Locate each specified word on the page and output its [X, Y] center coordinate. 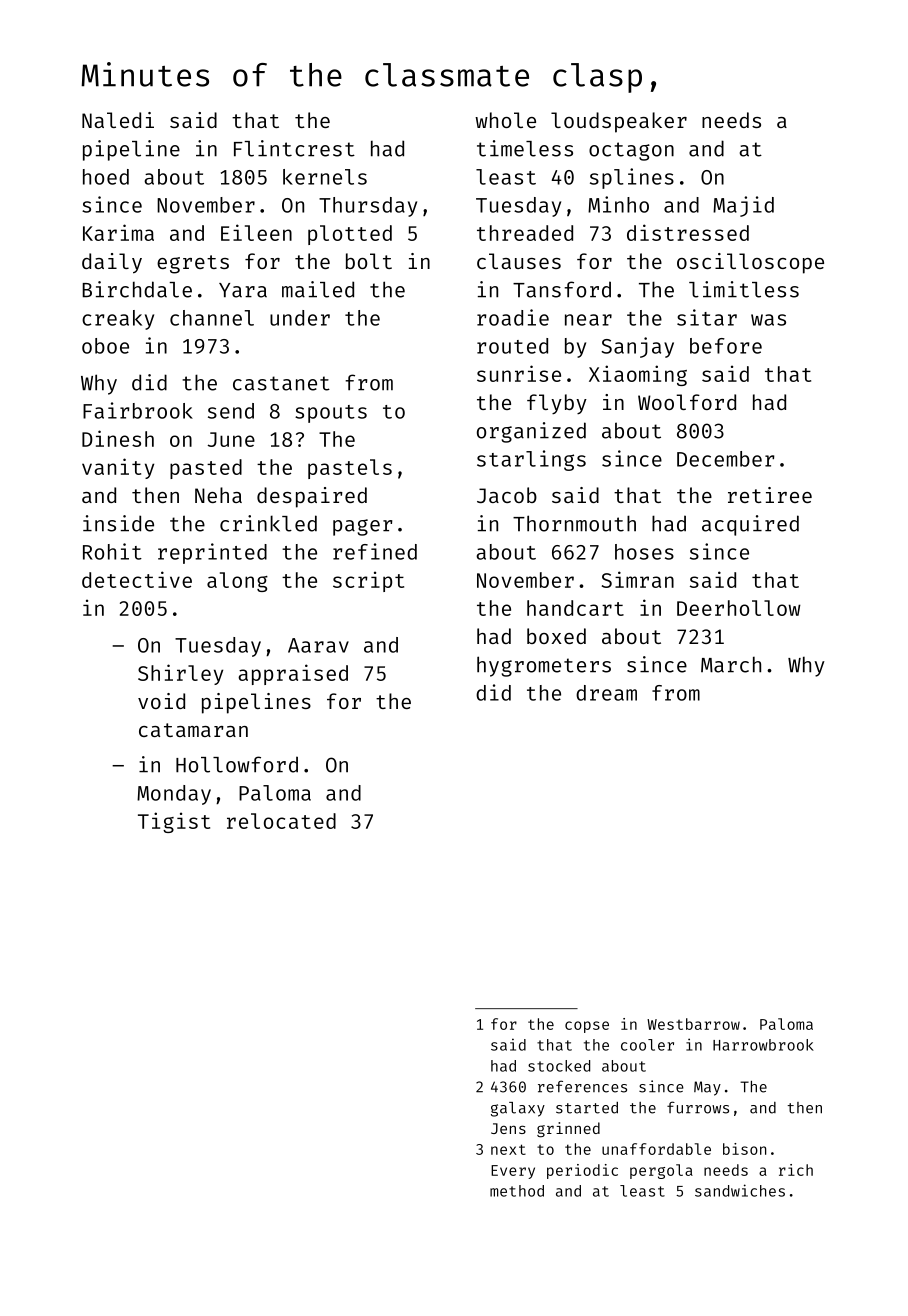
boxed [556, 636]
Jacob [507, 495]
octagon [631, 151]
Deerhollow [739, 608]
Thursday [368, 207]
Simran [638, 579]
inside [118, 523]
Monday [174, 795]
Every [513, 1172]
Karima [118, 232]
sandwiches [740, 1190]
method [517, 1191]
